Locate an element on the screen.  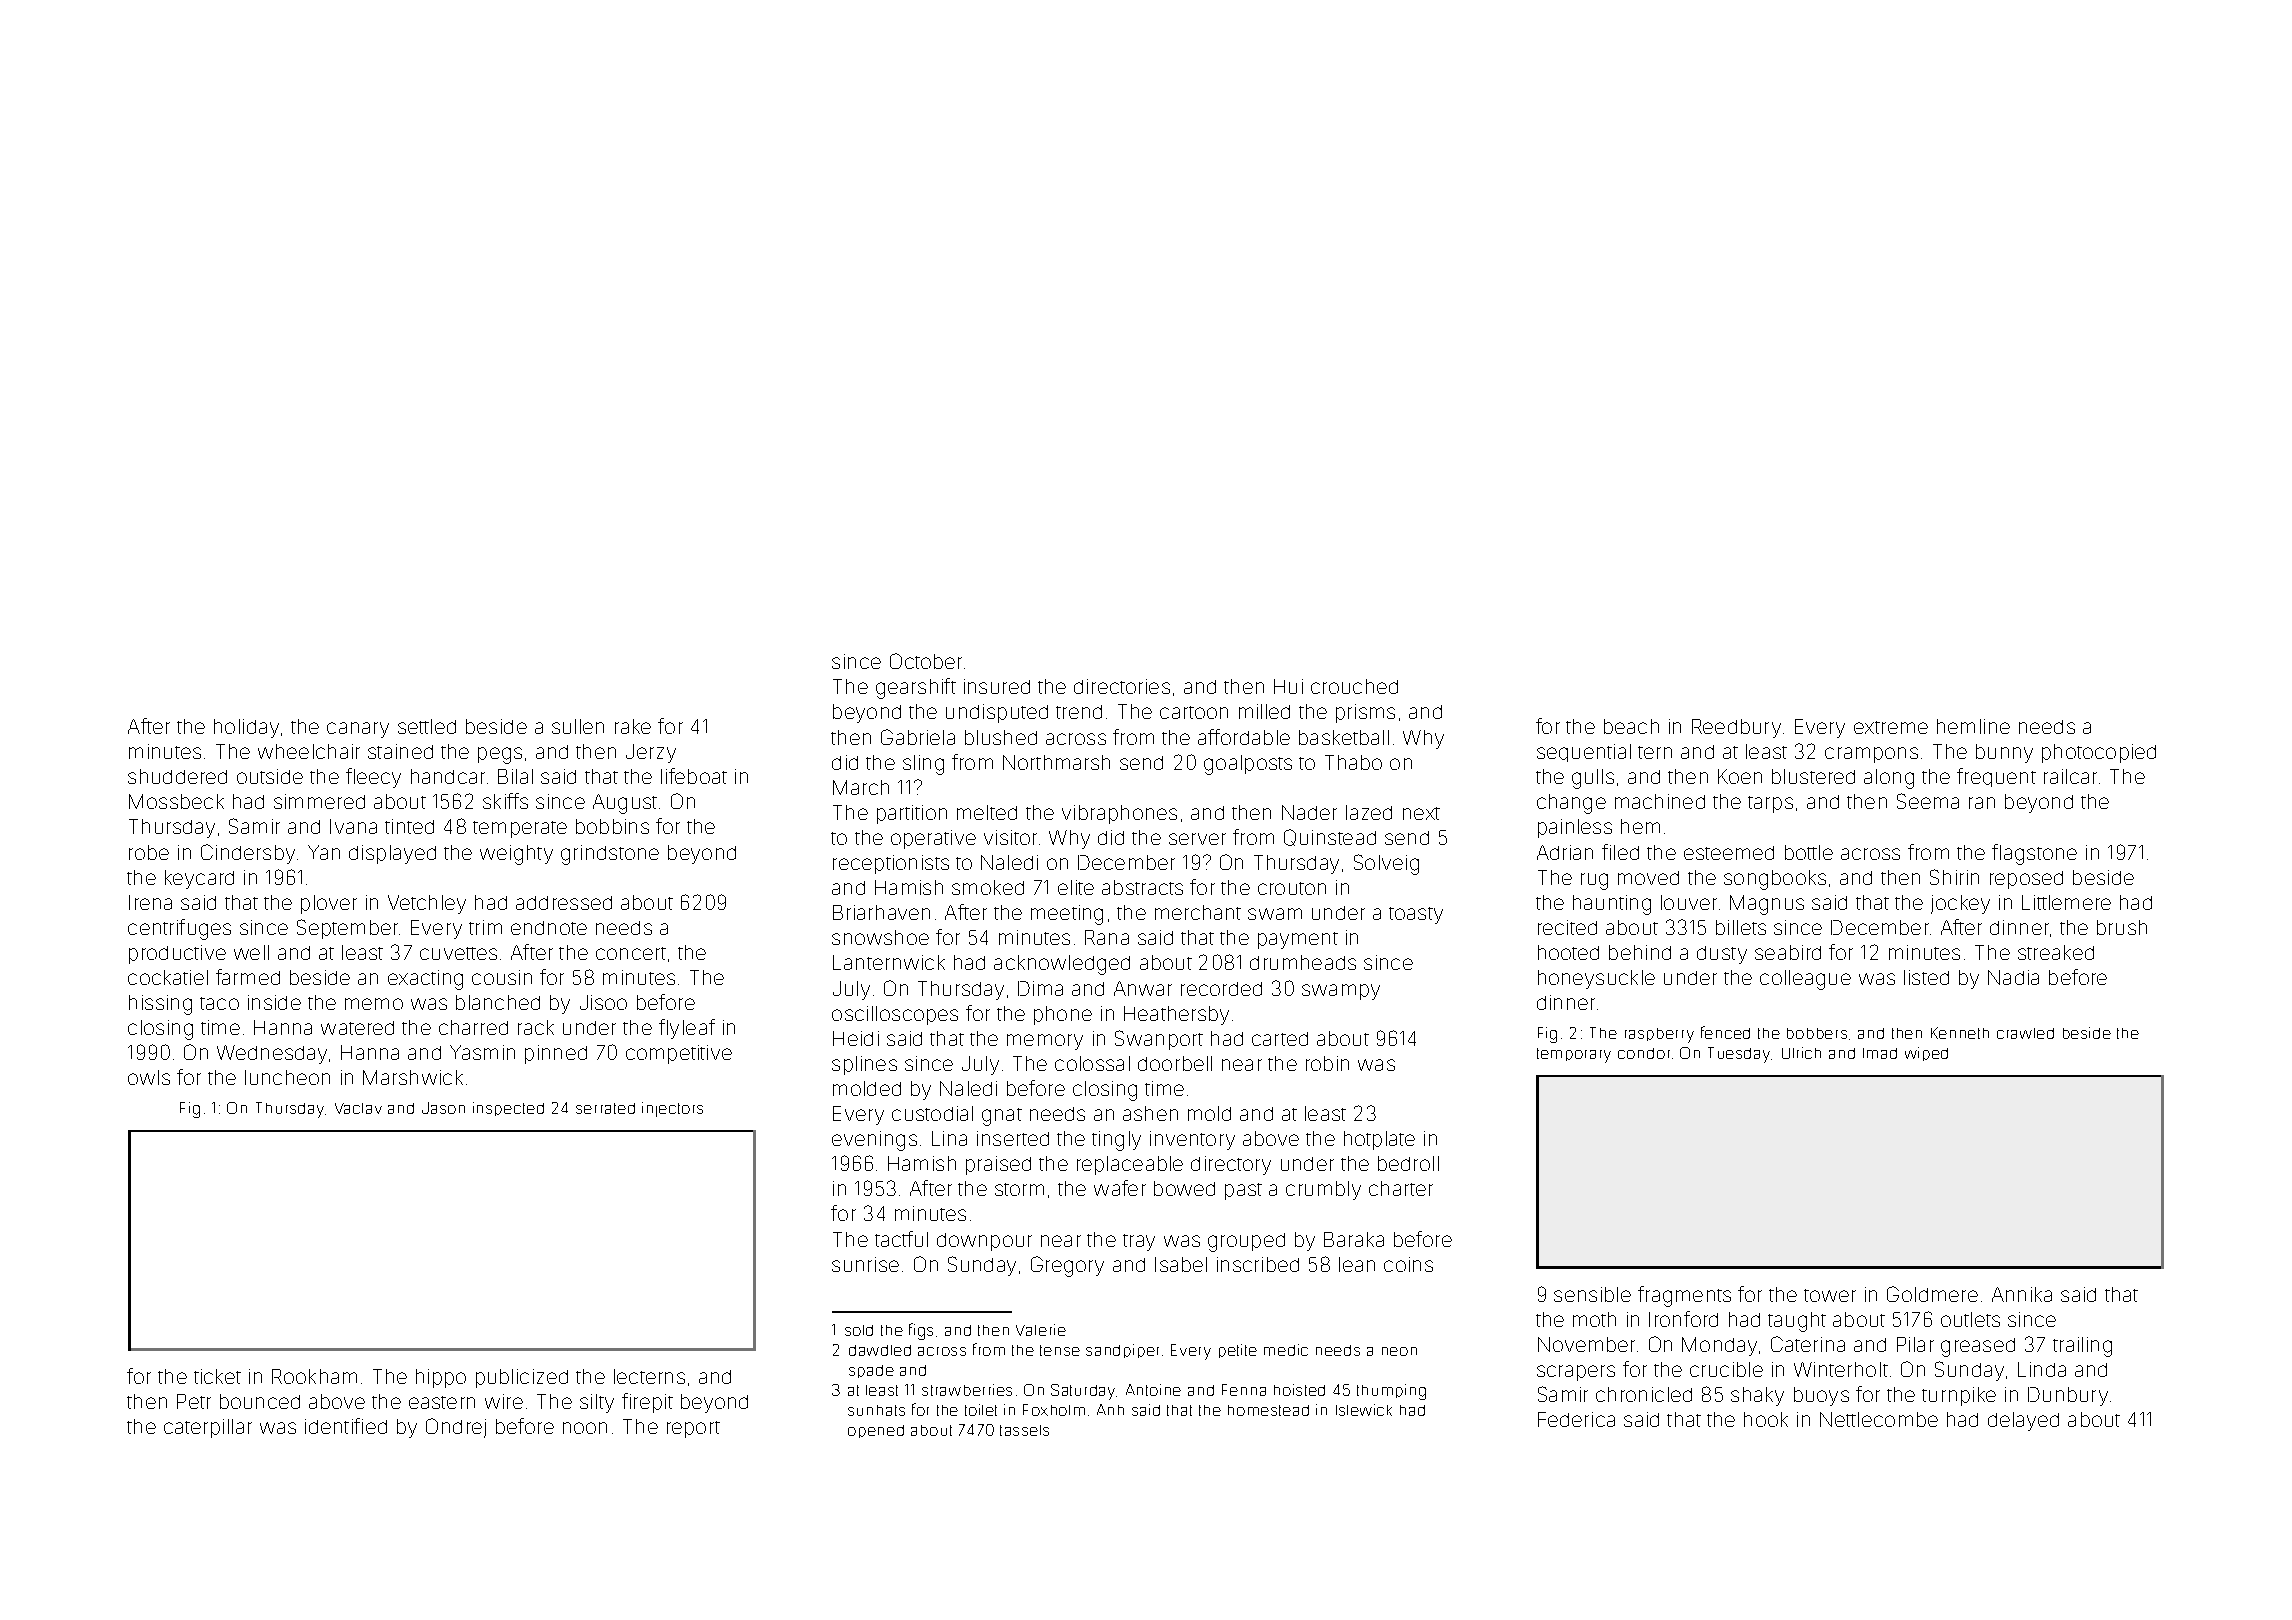
delayed is located at coordinates (2023, 1421).
